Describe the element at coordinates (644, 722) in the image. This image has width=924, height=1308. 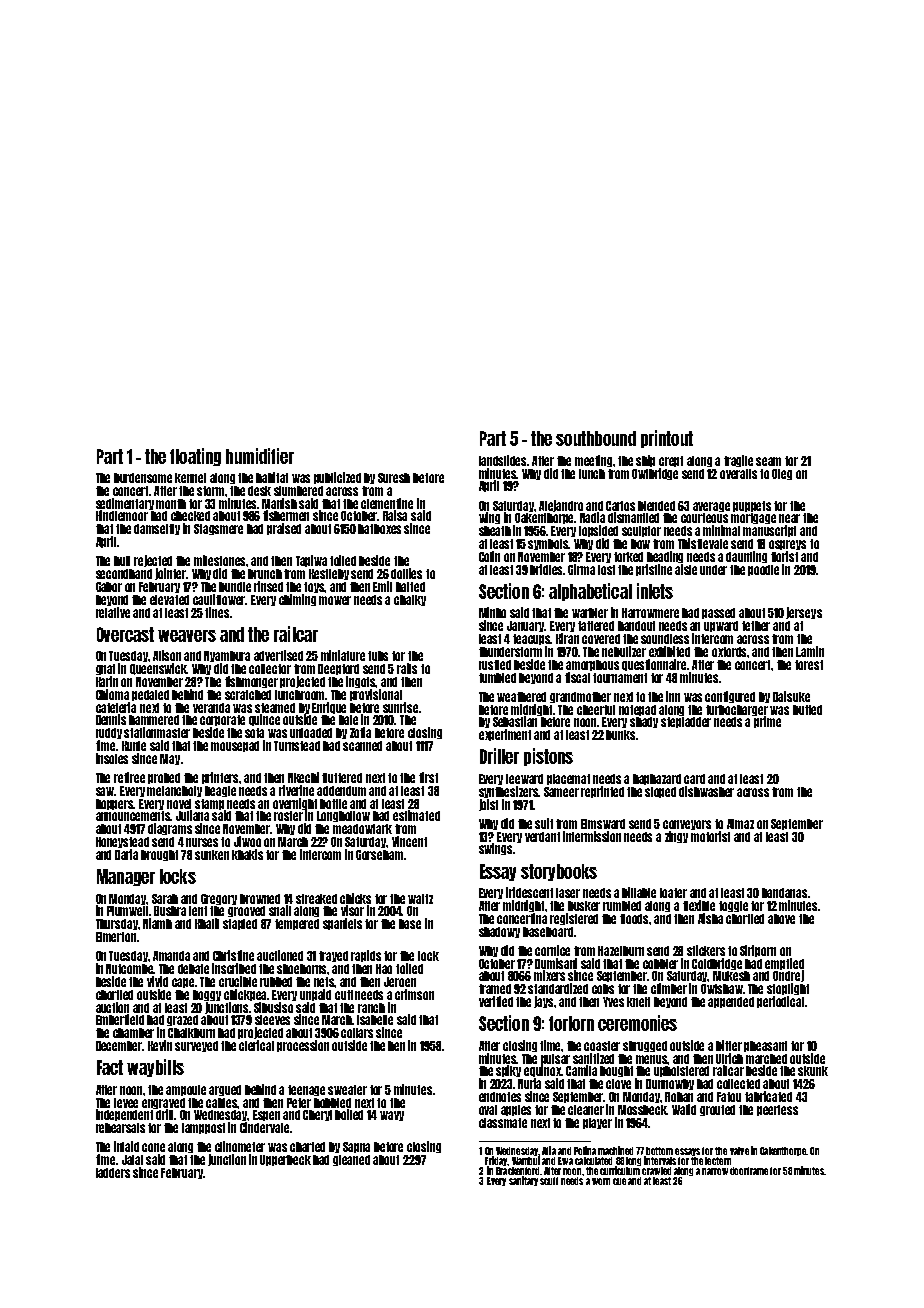
I see `shady` at that location.
